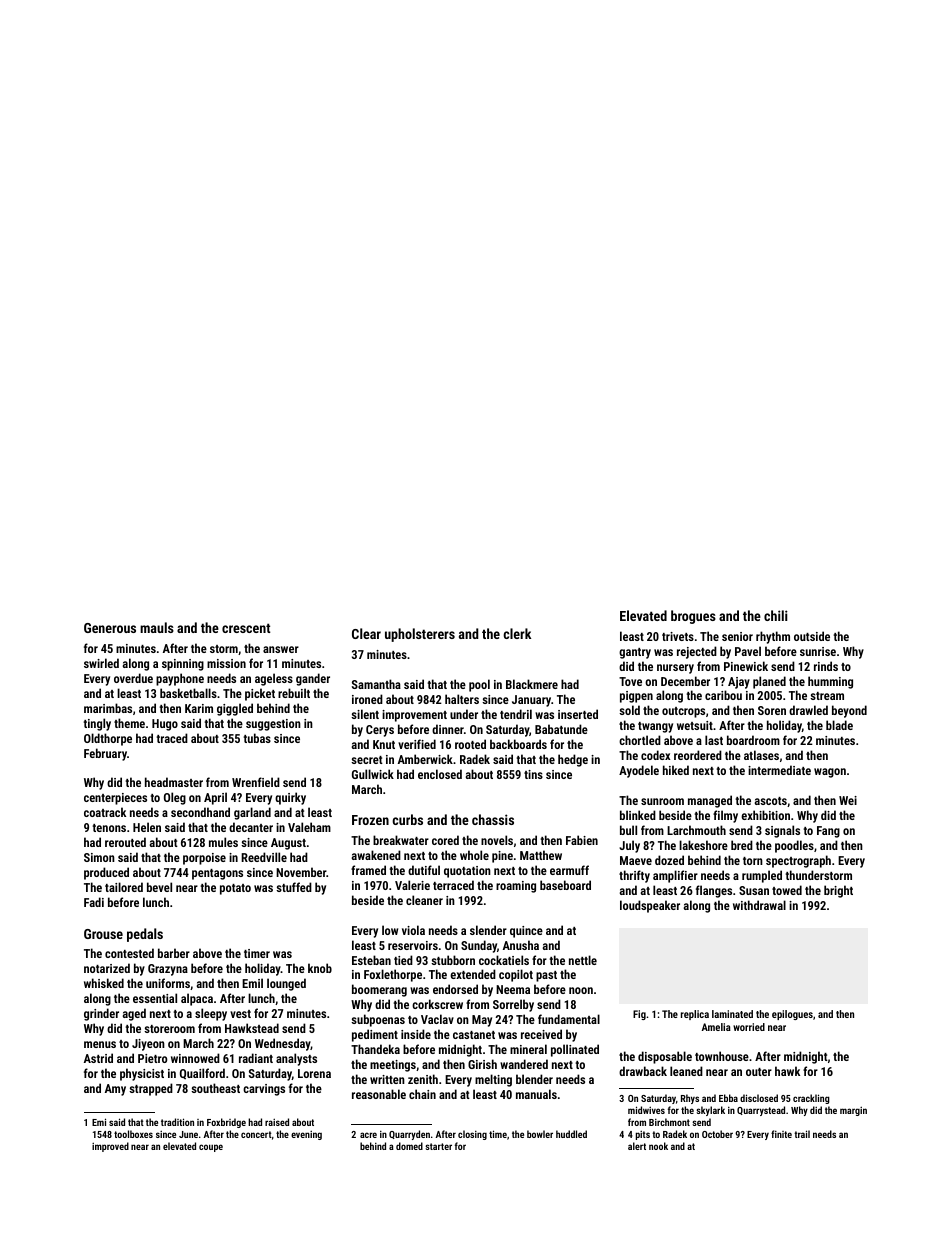  I want to click on domed, so click(409, 1146).
